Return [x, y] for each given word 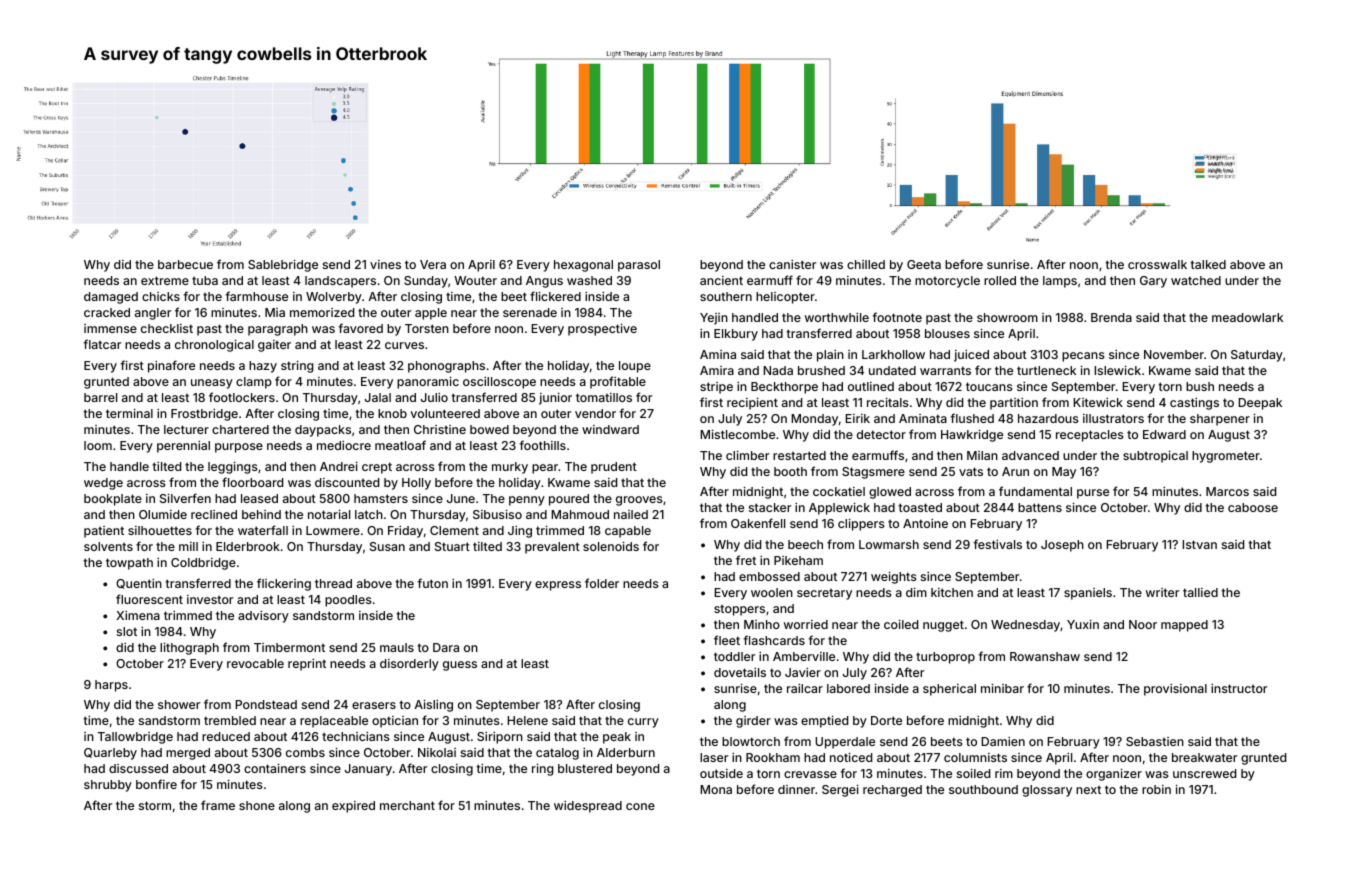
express [558, 586]
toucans [989, 386]
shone [257, 805]
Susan [387, 546]
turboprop [945, 658]
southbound [983, 789]
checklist [167, 328]
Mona [716, 789]
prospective [602, 329]
